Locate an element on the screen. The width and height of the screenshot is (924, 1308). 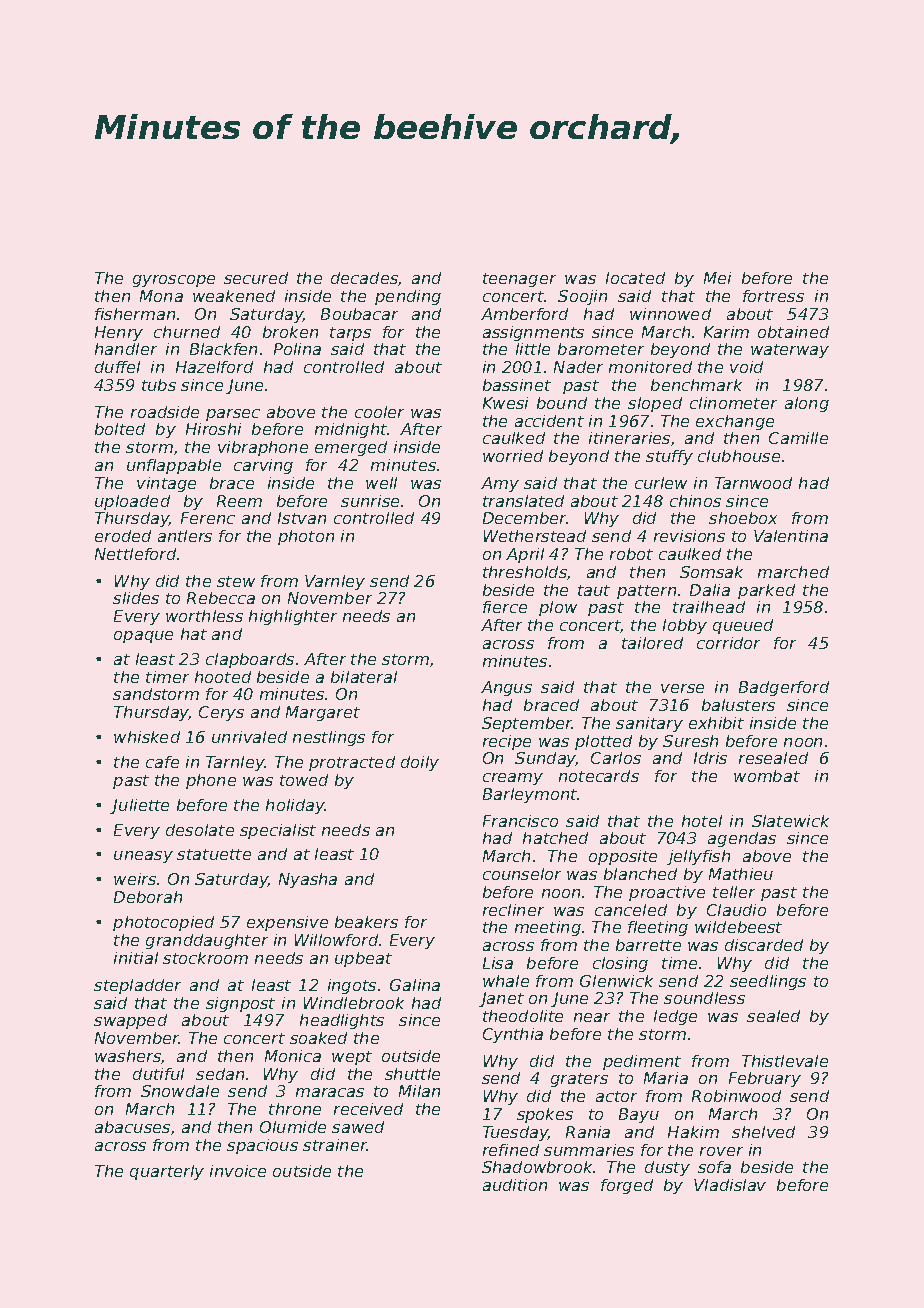
Olumide is located at coordinates (293, 1127).
